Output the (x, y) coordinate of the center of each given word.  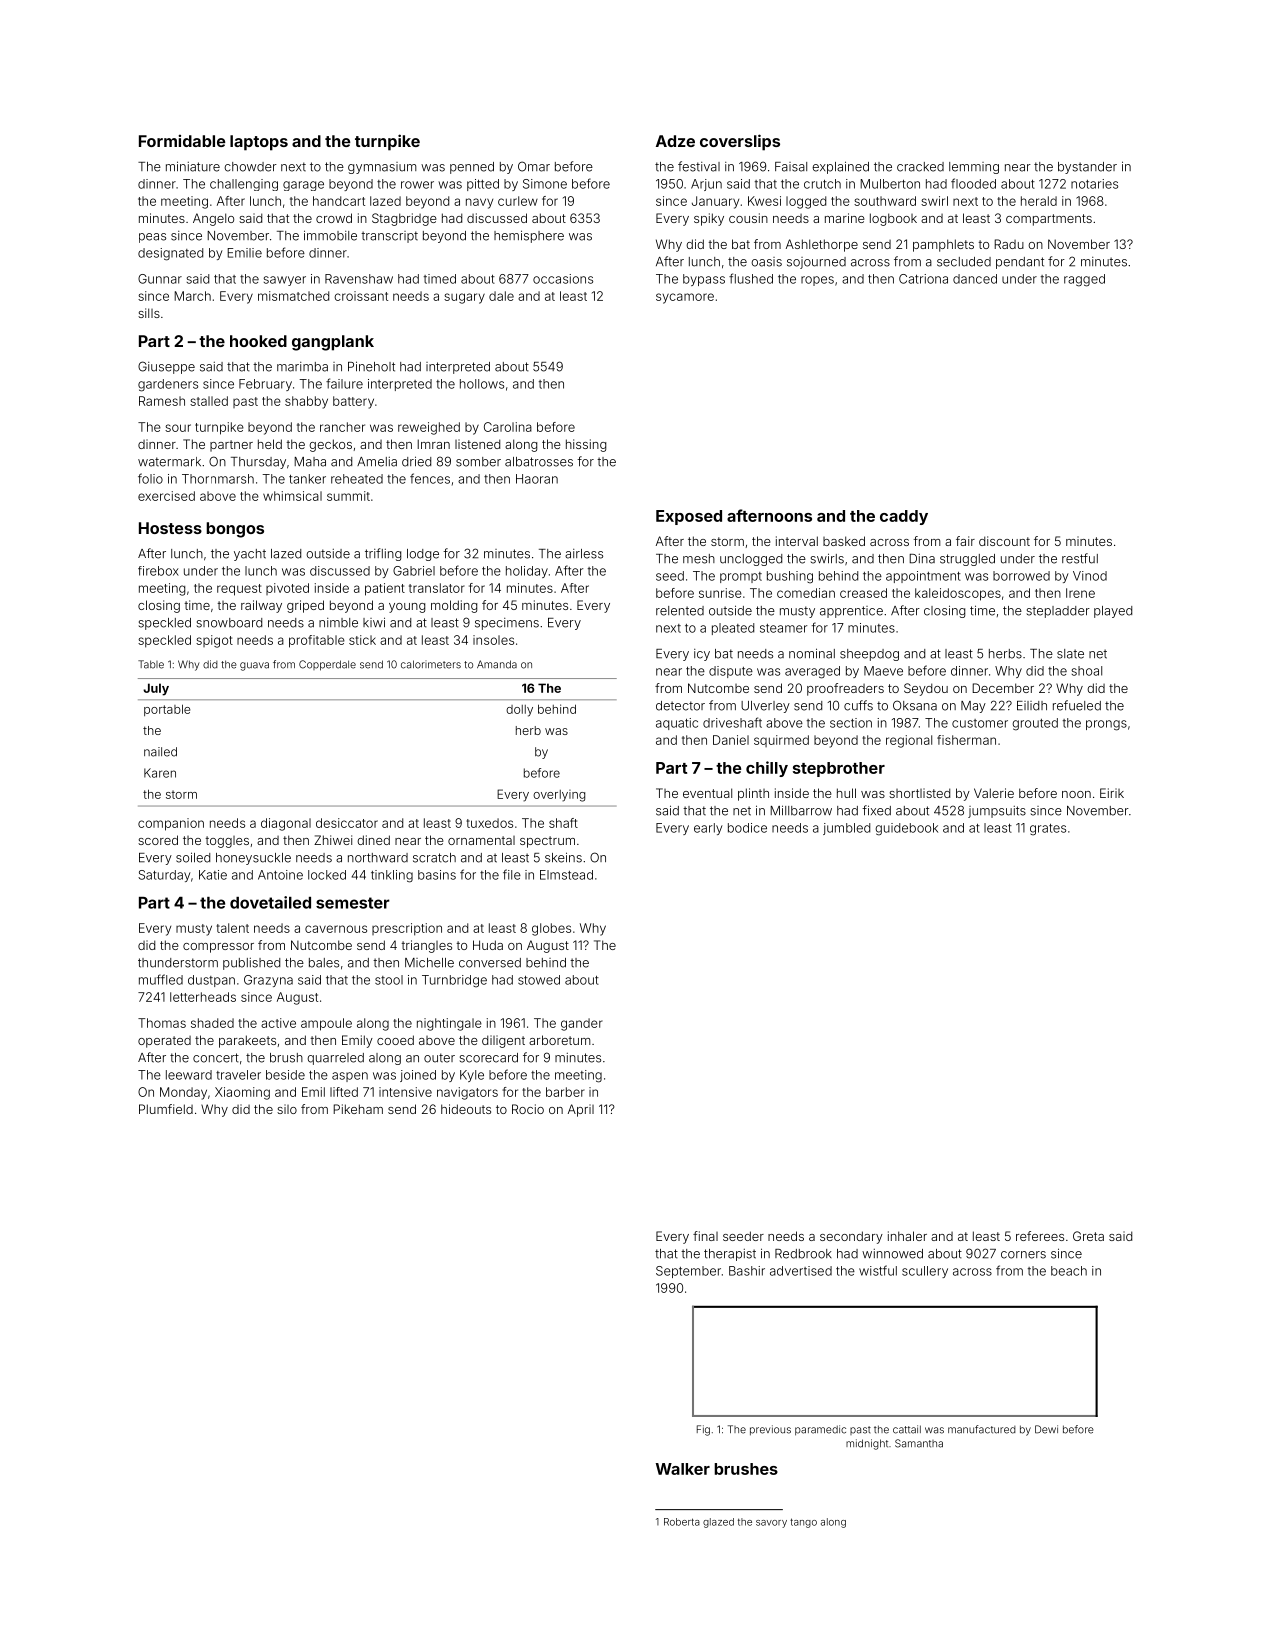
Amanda (497, 664)
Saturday (164, 876)
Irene (1080, 593)
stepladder (1058, 612)
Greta (1088, 1236)
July (156, 689)
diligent (503, 1041)
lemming (974, 168)
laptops (259, 143)
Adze (675, 141)
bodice (747, 828)
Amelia (377, 462)
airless (584, 554)
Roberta (682, 1522)
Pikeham (358, 1109)
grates (1048, 830)
